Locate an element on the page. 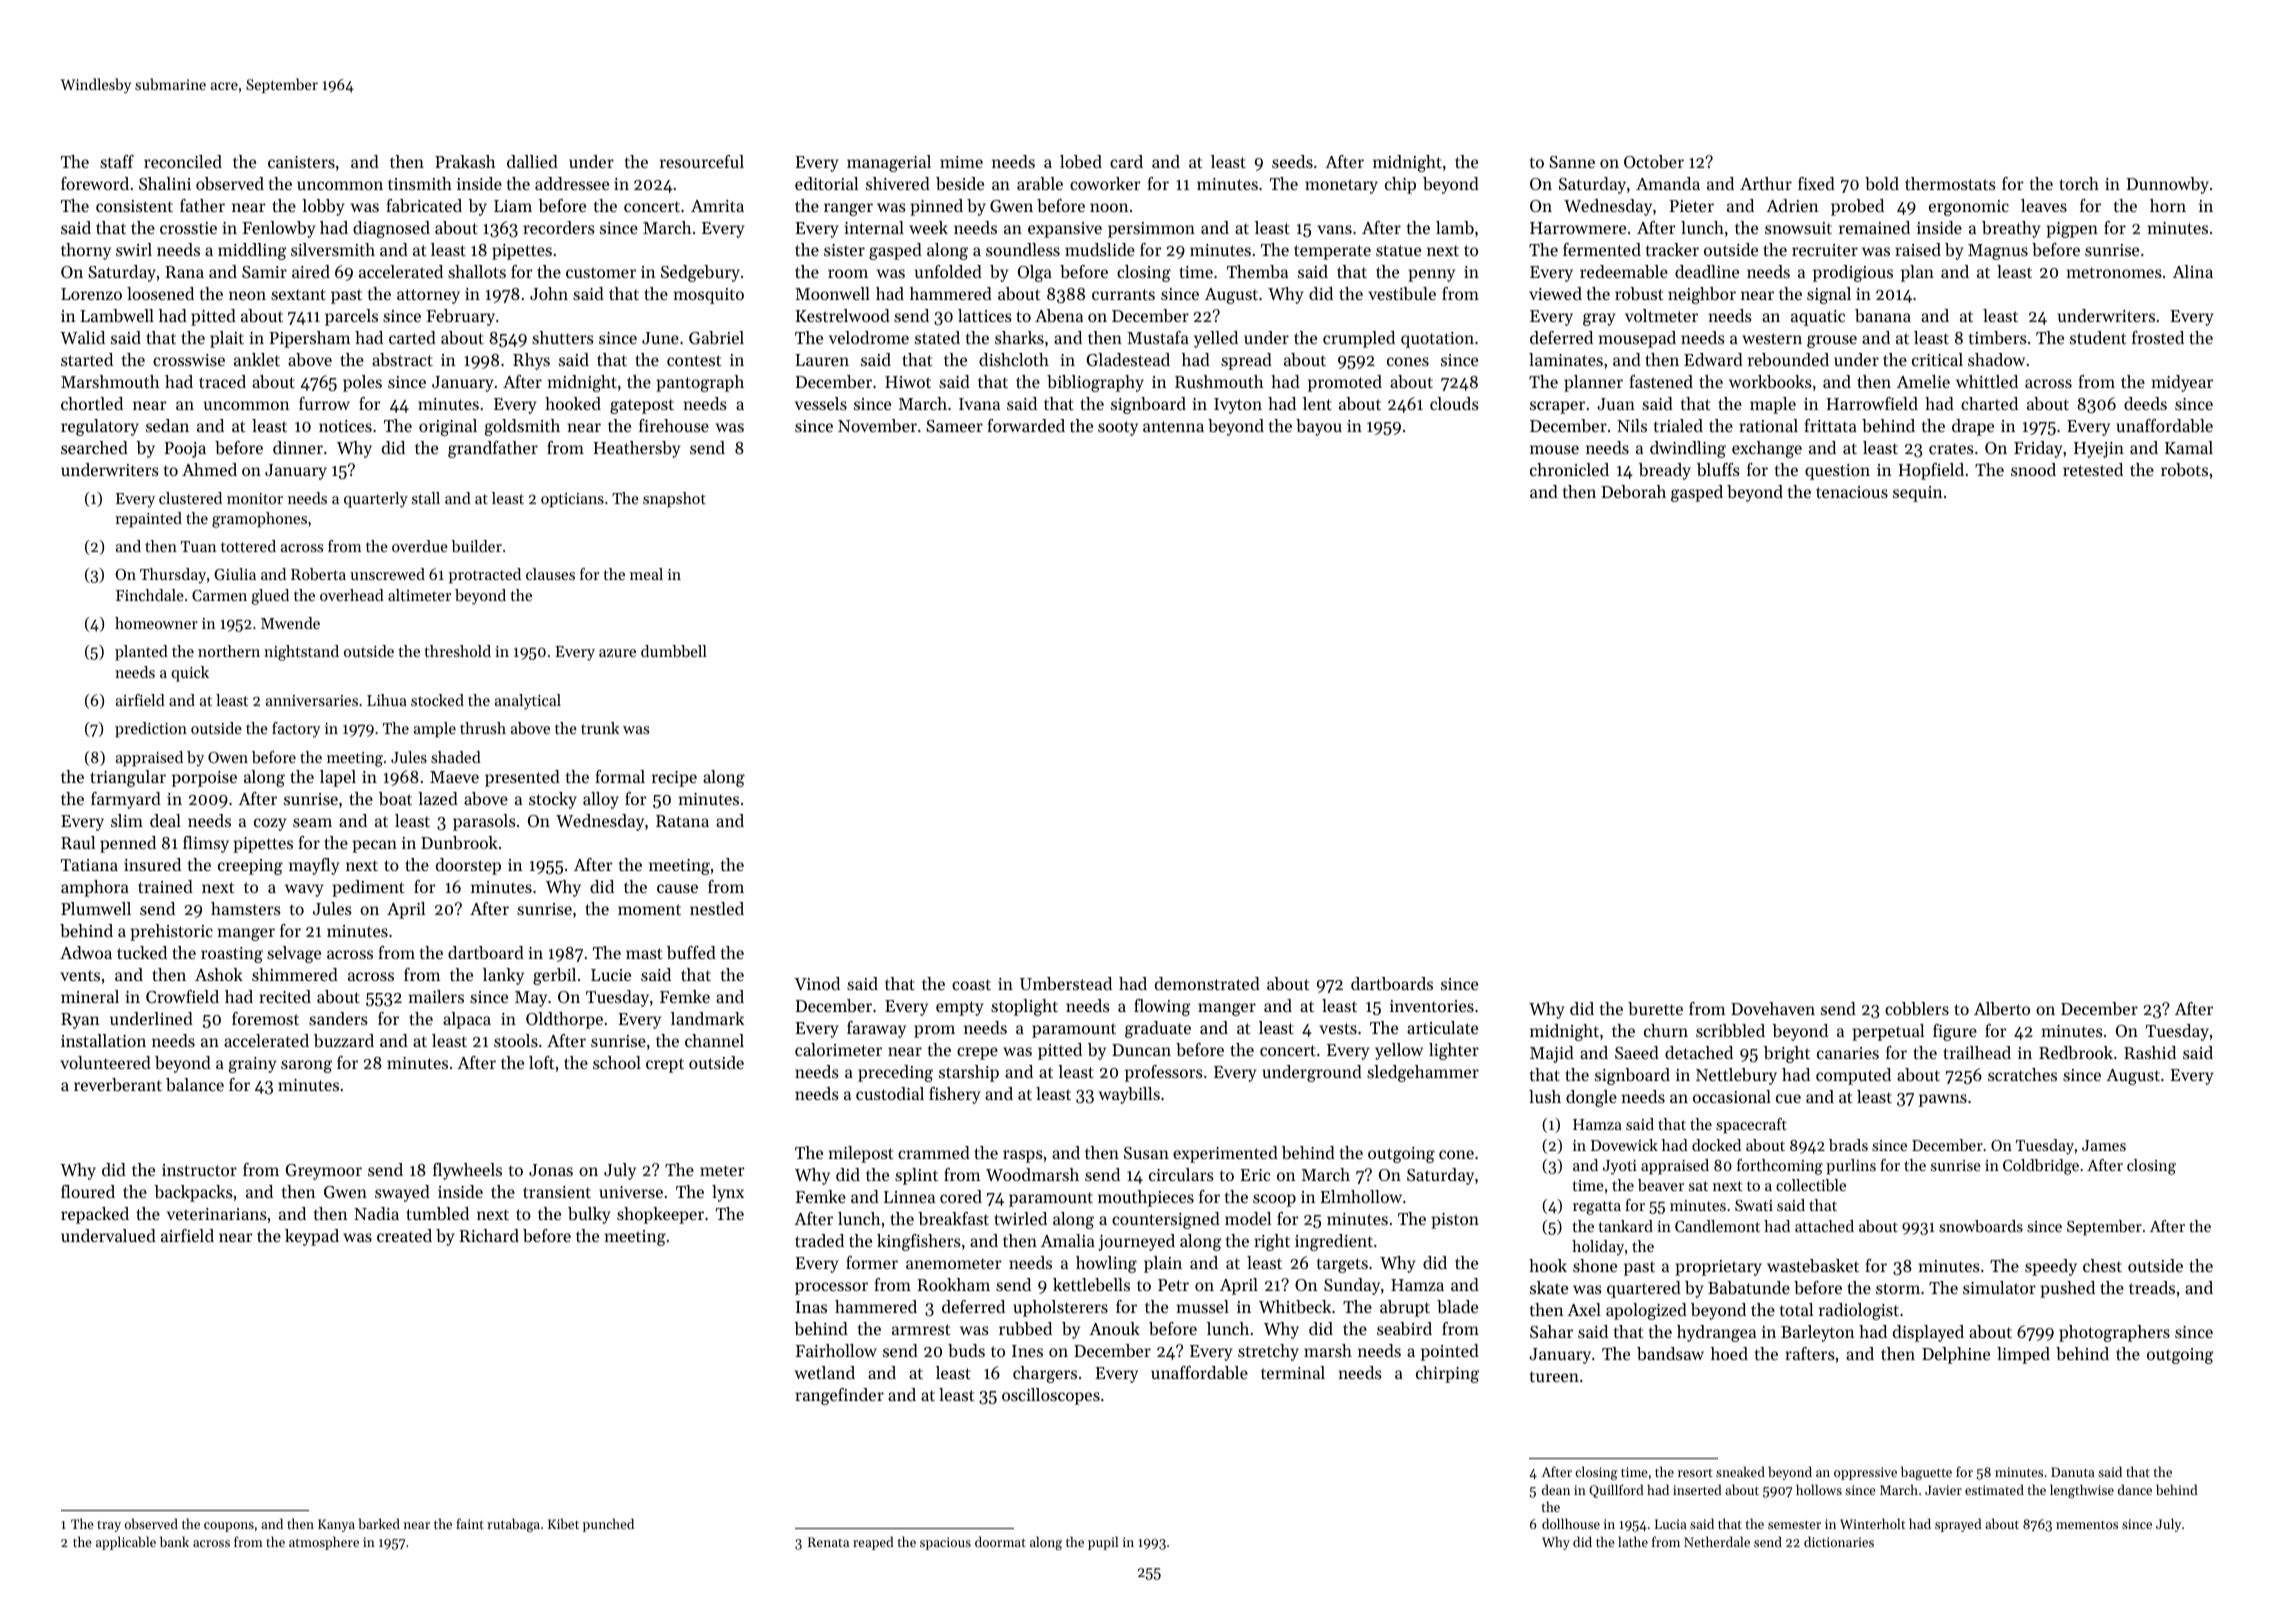  atmosphere is located at coordinates (324, 1543).
